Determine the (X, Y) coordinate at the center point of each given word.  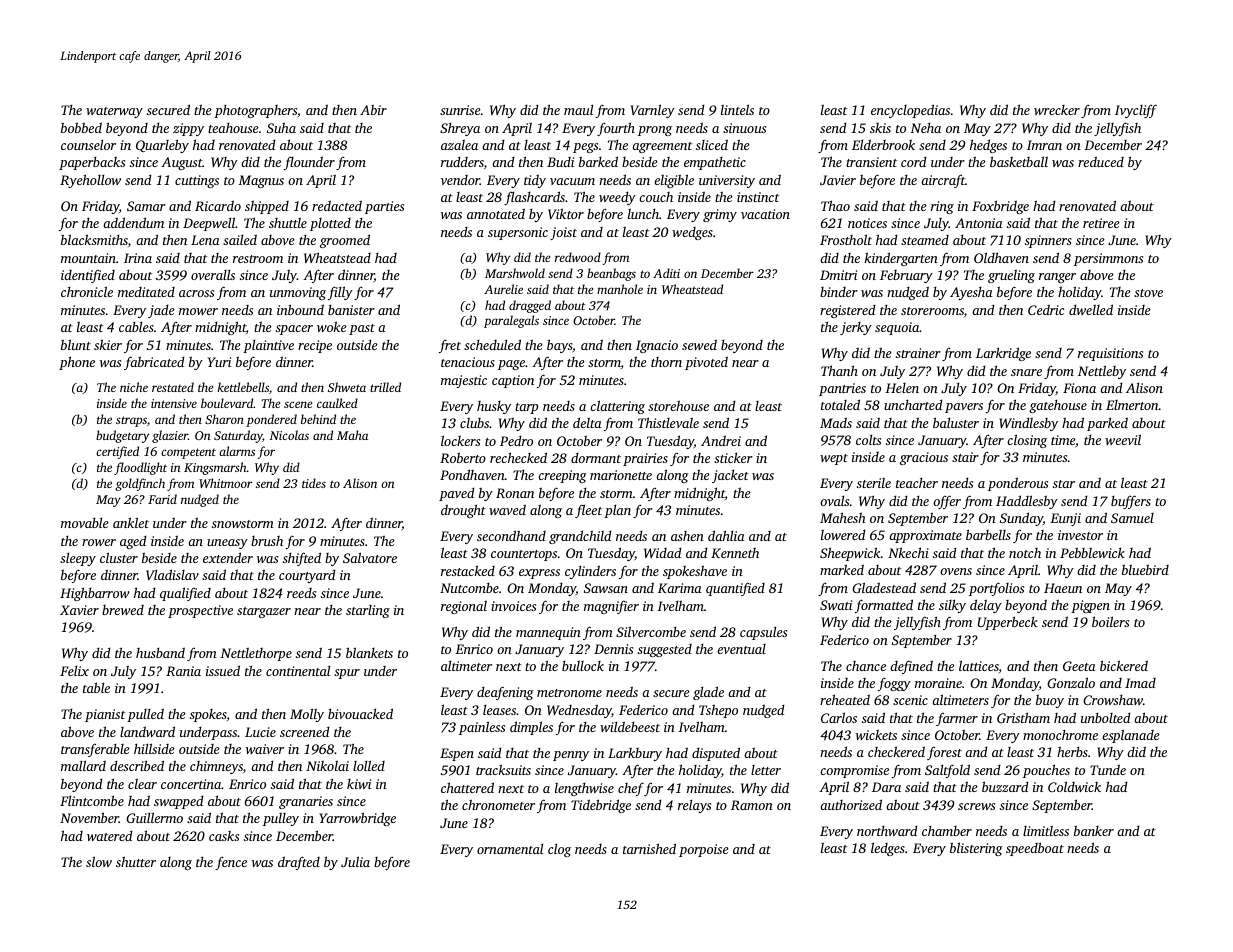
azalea (459, 145)
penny (571, 756)
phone (77, 363)
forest (944, 753)
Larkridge (1003, 354)
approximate (925, 536)
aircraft (943, 181)
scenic (910, 700)
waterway (114, 112)
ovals (834, 500)
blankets (369, 652)
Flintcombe (92, 800)
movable (85, 522)
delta (587, 422)
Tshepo (718, 711)
